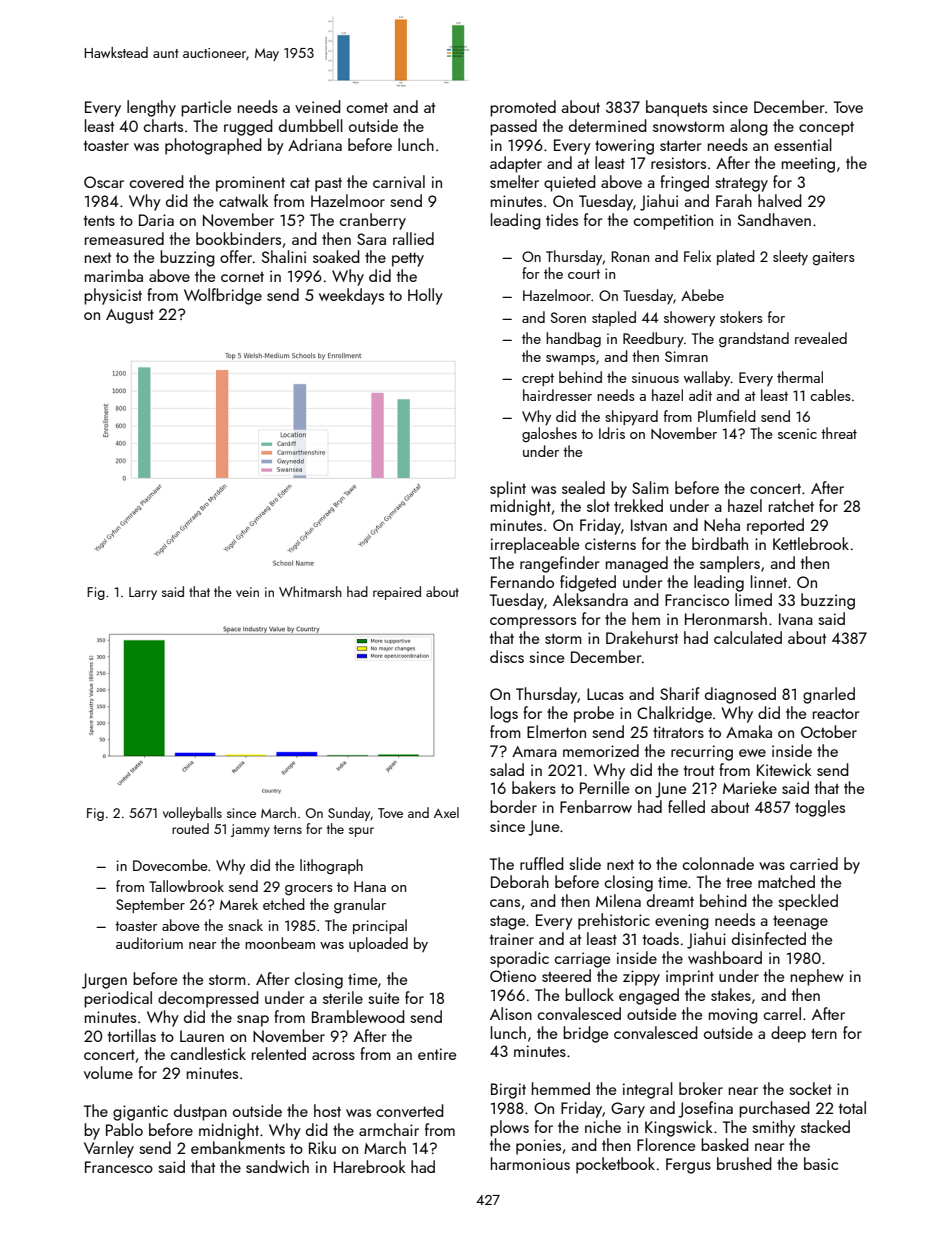 This image has width=952, height=1233. Describe the element at coordinates (749, 127) in the image. I see `along` at that location.
